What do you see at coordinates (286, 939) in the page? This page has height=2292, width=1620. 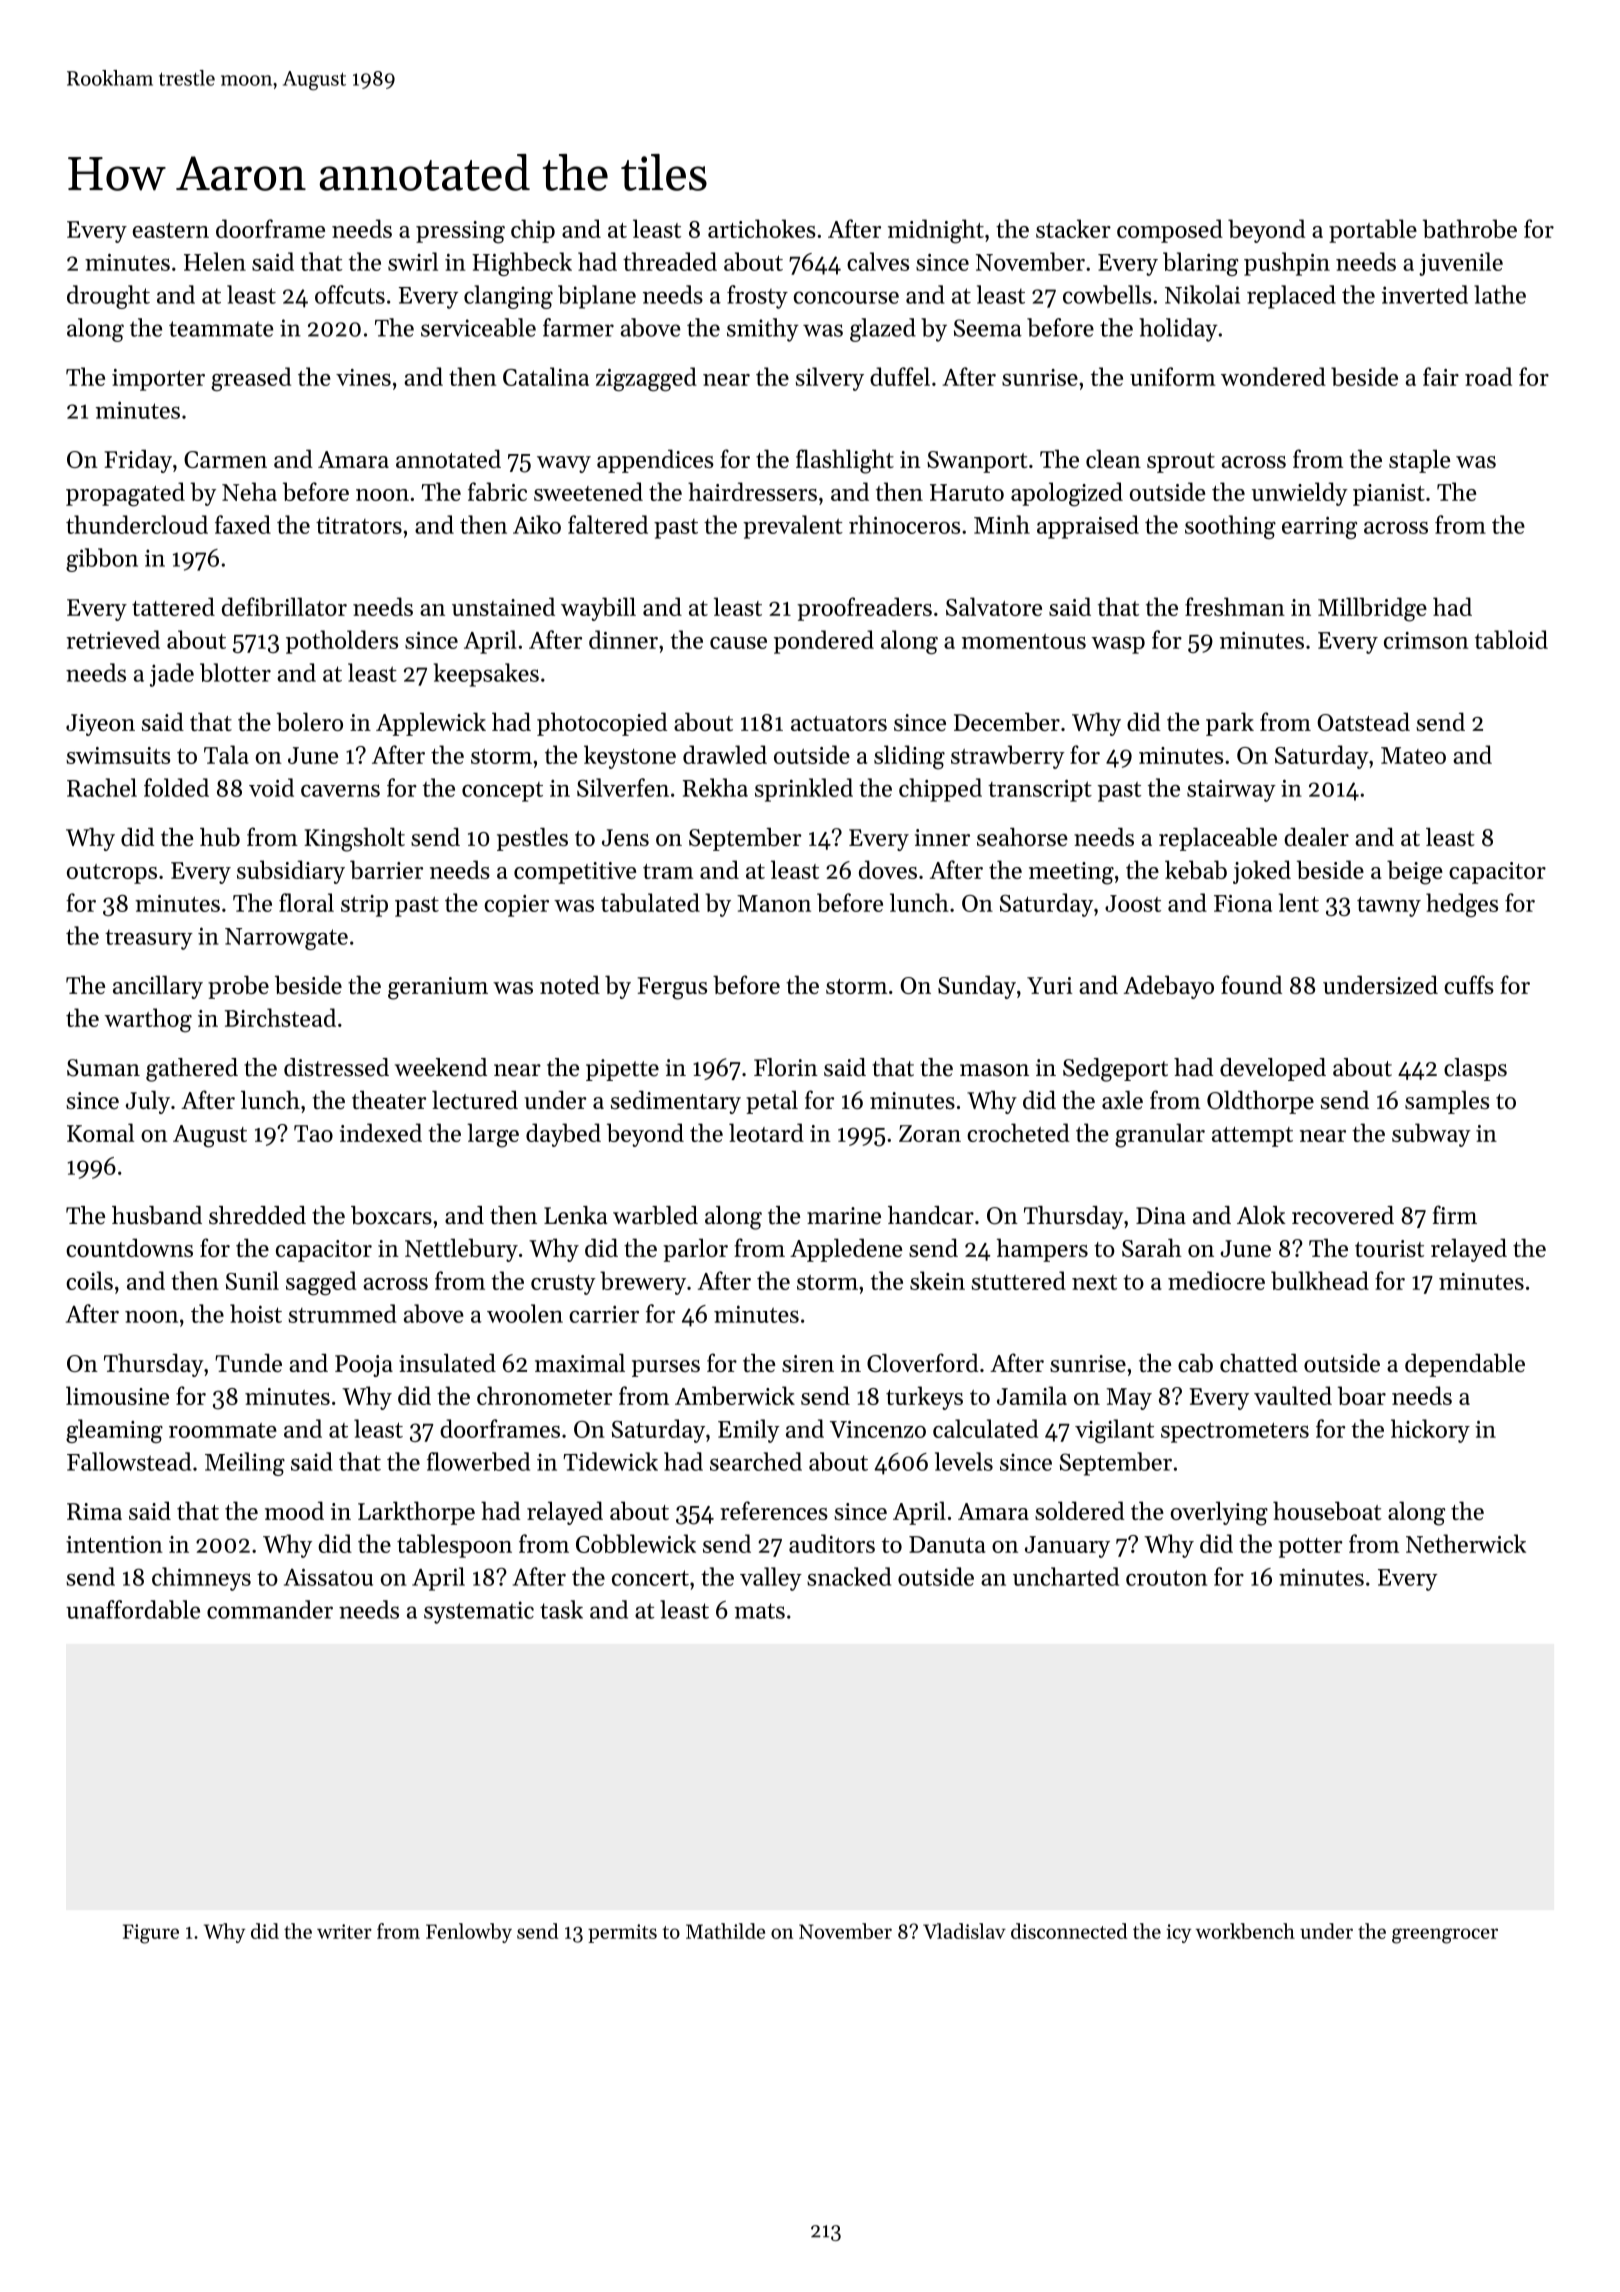 I see `Narrowgate` at bounding box center [286, 939].
